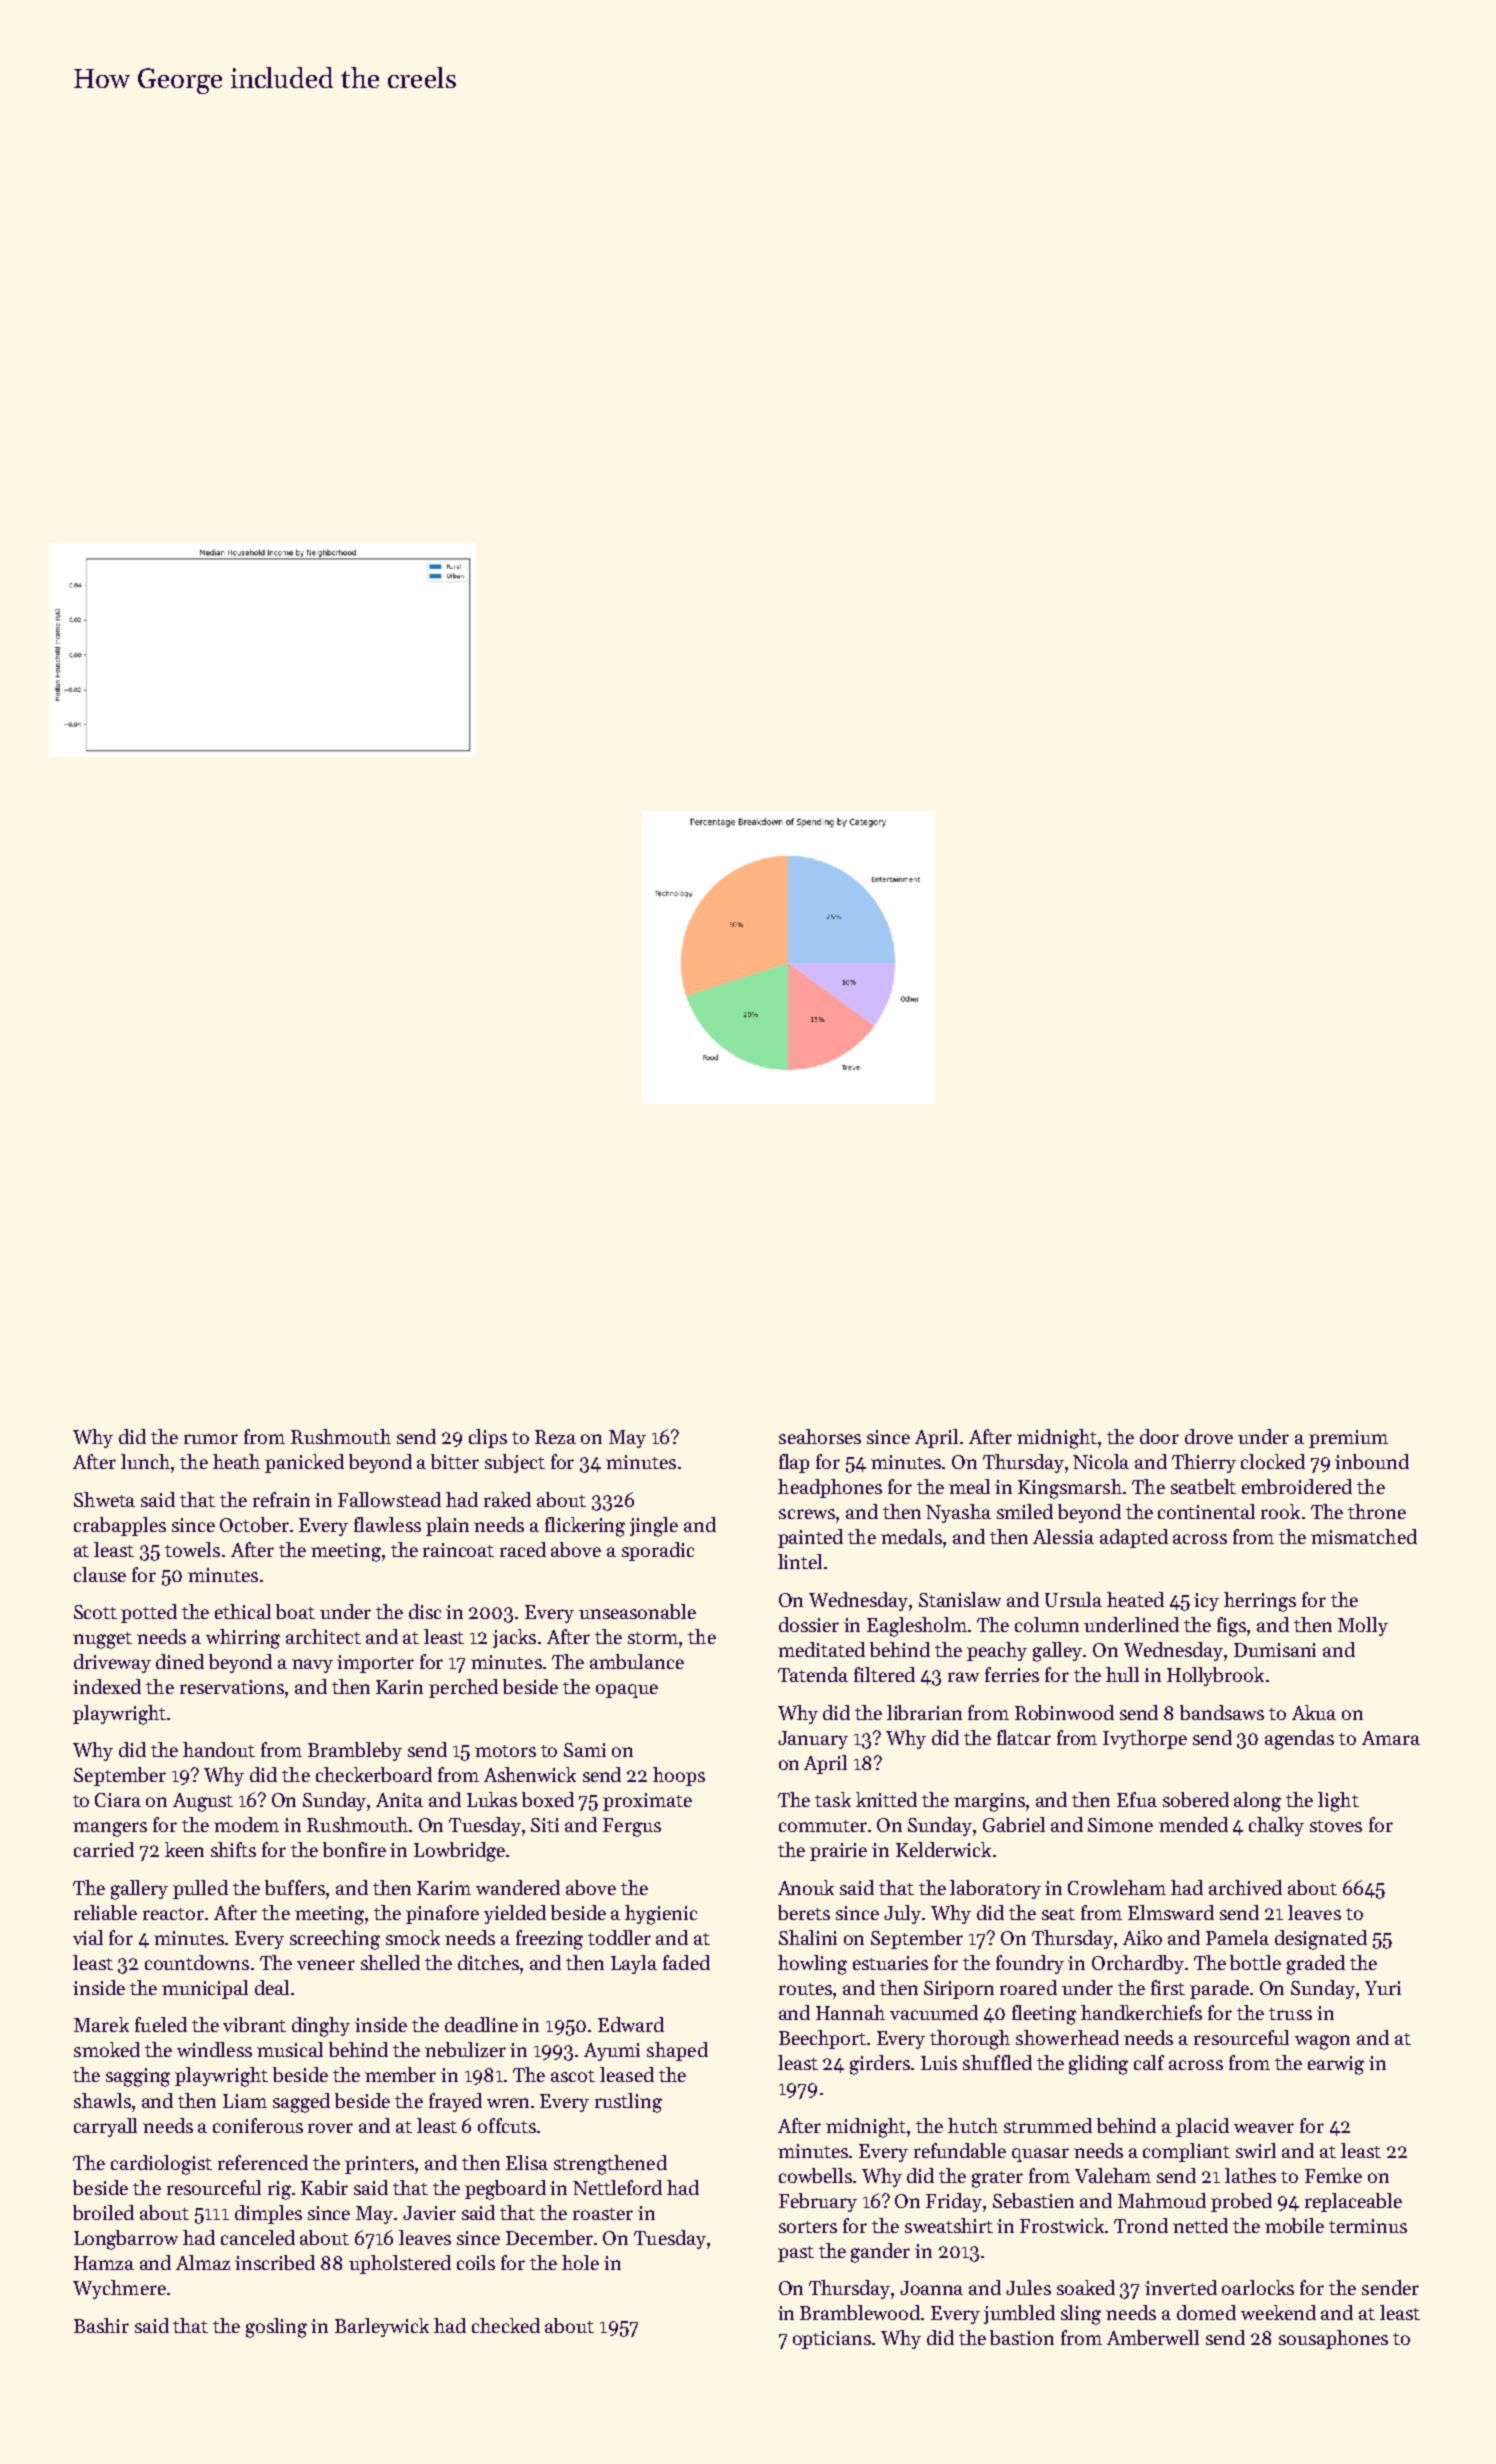 The width and height of the screenshot is (1496, 2464). What do you see at coordinates (1257, 1802) in the screenshot?
I see `along` at bounding box center [1257, 1802].
